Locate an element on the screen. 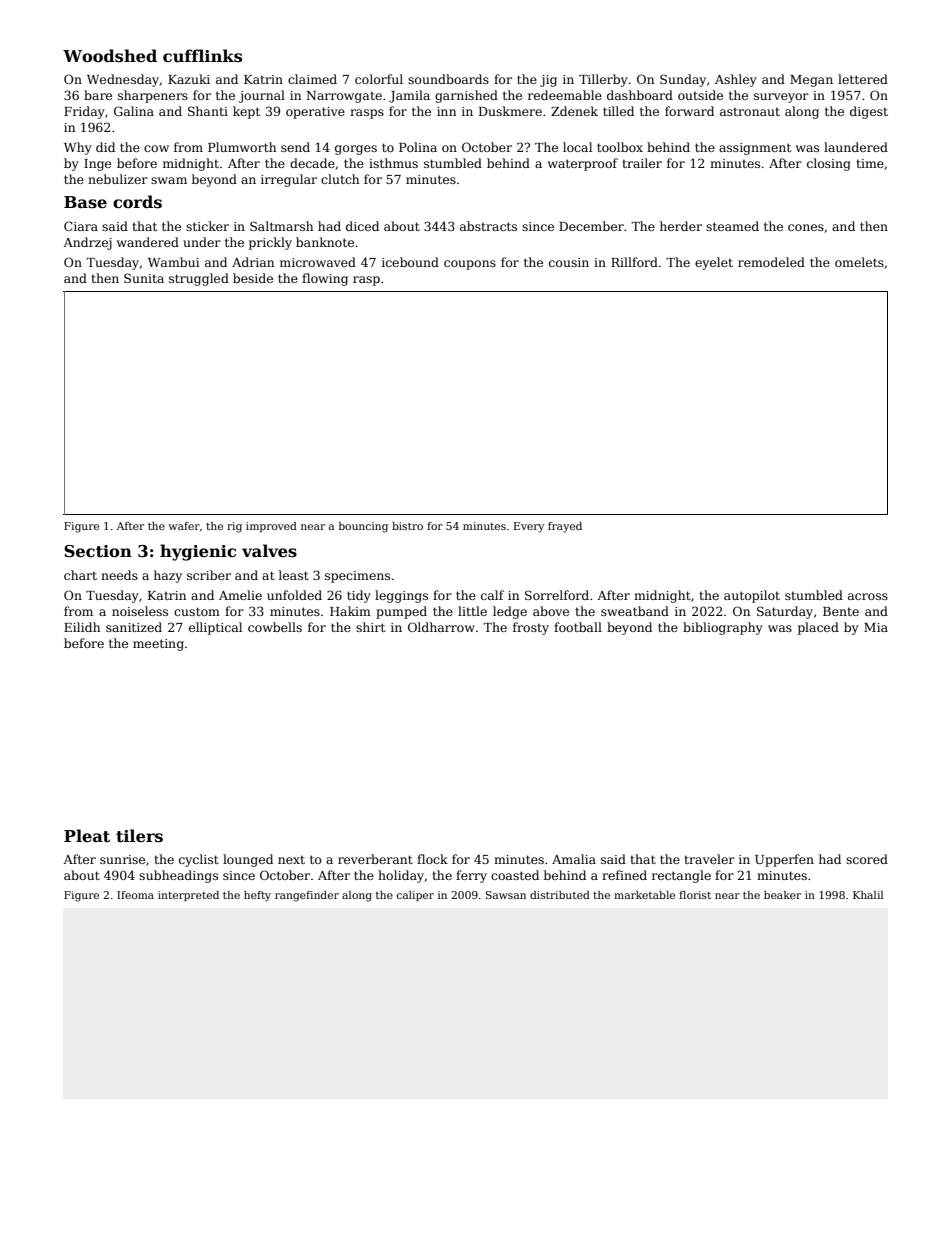 The image size is (952, 1233). wafer is located at coordinates (184, 526).
